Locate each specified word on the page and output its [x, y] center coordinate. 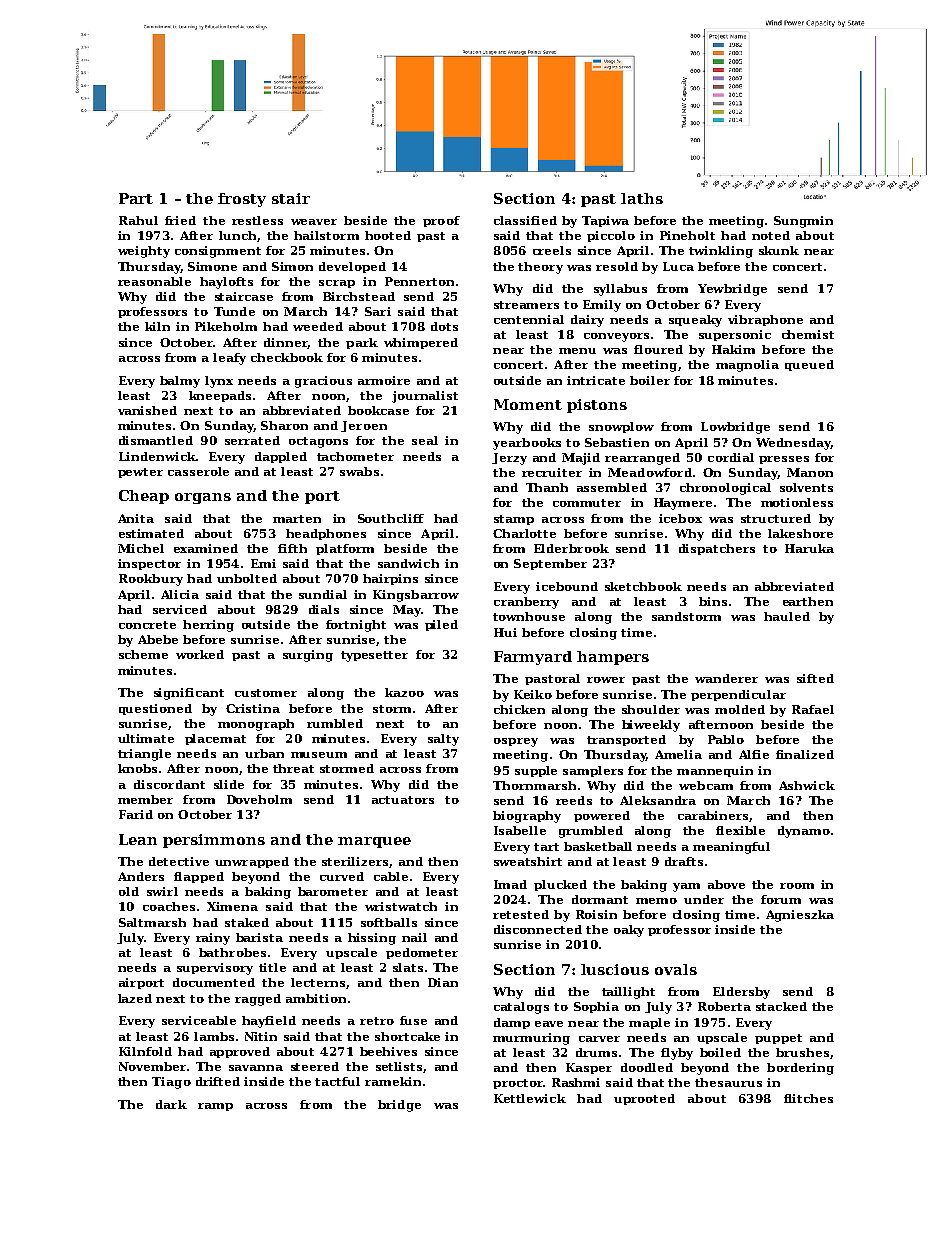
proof [441, 221]
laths [642, 198]
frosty [242, 200]
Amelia [678, 754]
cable [391, 876]
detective [179, 861]
